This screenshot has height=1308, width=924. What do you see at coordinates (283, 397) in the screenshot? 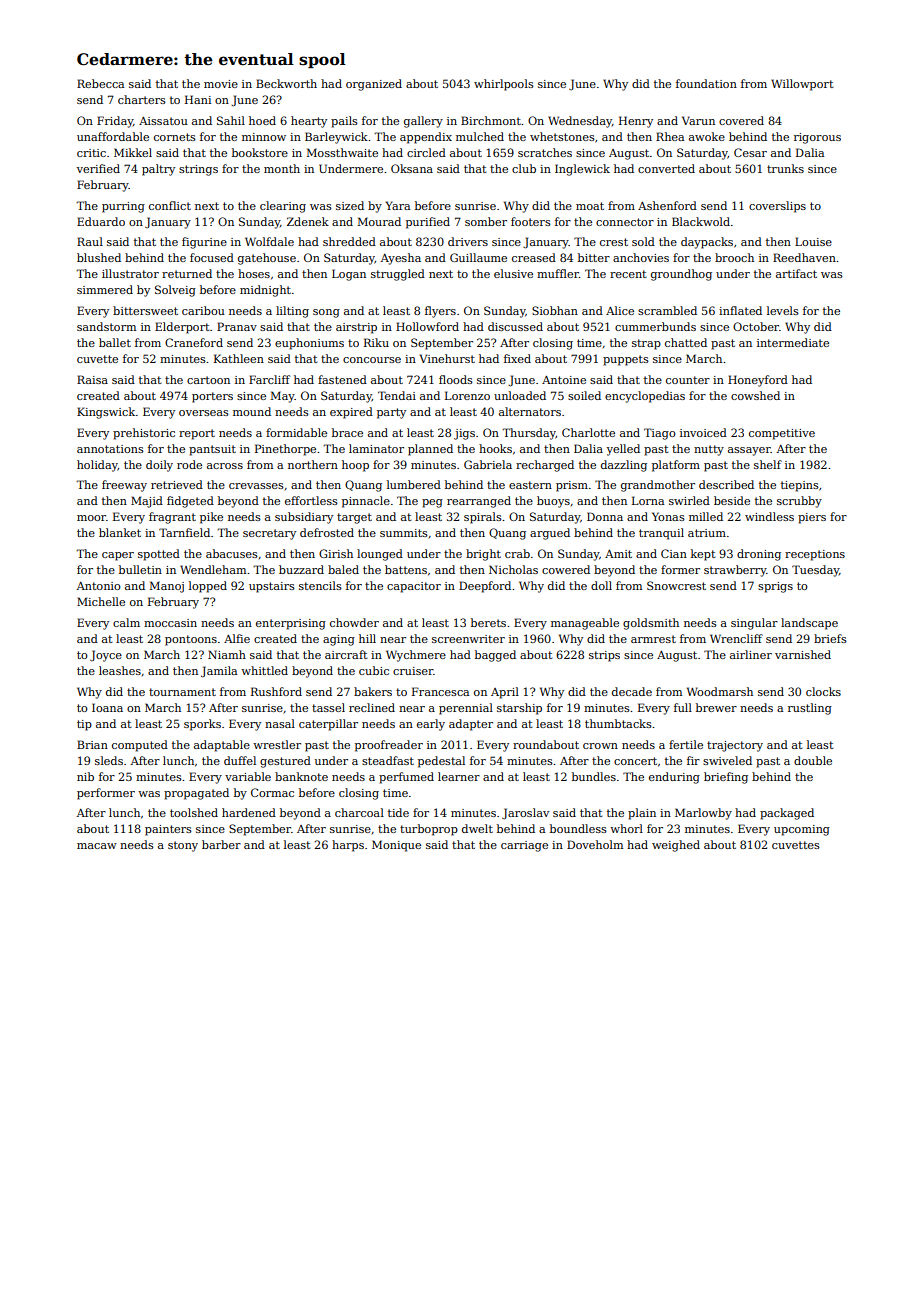
I see `May` at bounding box center [283, 397].
